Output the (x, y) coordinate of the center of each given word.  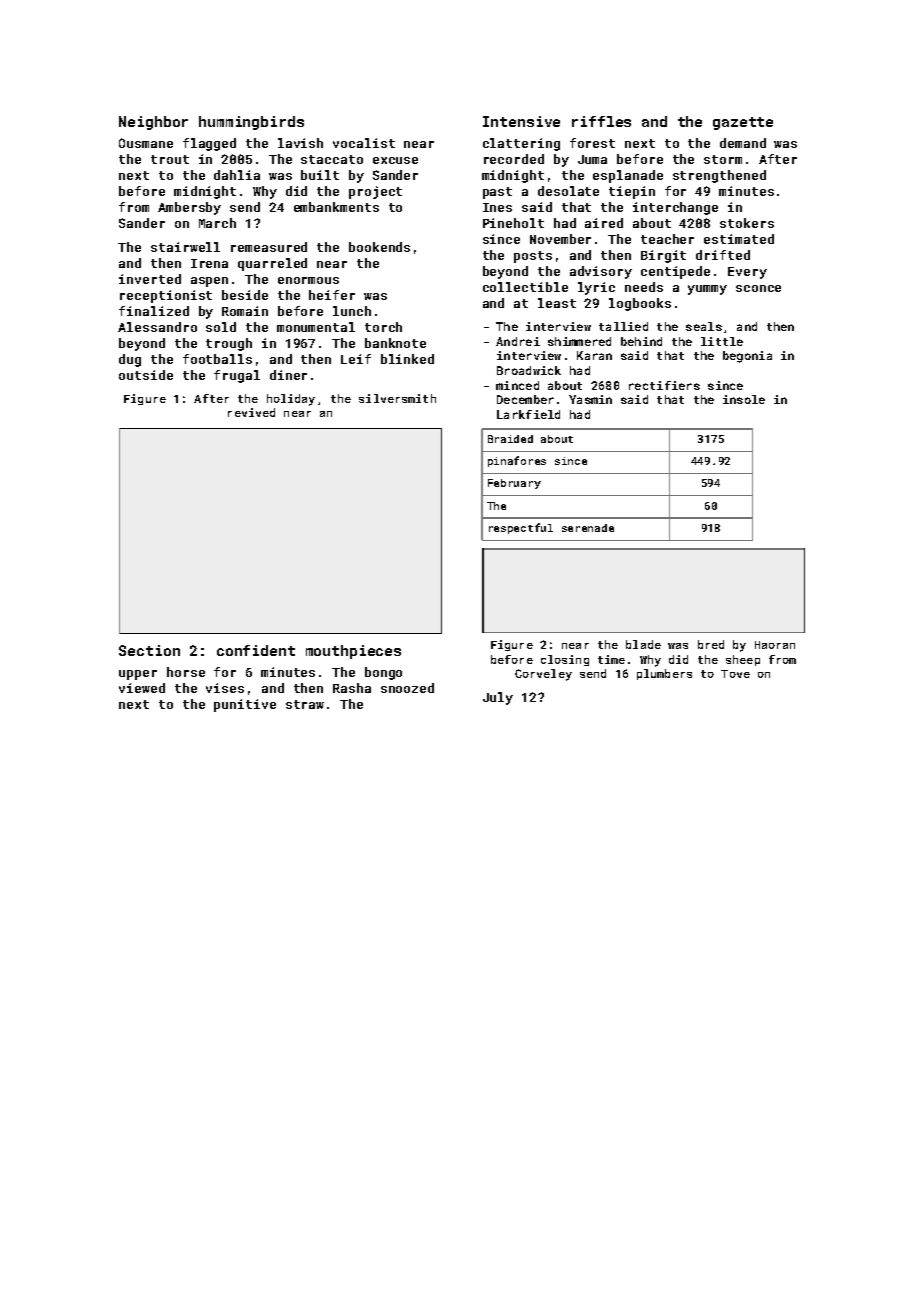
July (498, 698)
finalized (154, 311)
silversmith (397, 398)
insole (744, 399)
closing (565, 660)
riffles (601, 121)
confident (256, 650)
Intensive (521, 121)
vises (225, 688)
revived (251, 412)
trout (170, 159)
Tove (735, 674)
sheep (743, 660)
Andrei (518, 341)
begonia (747, 357)
